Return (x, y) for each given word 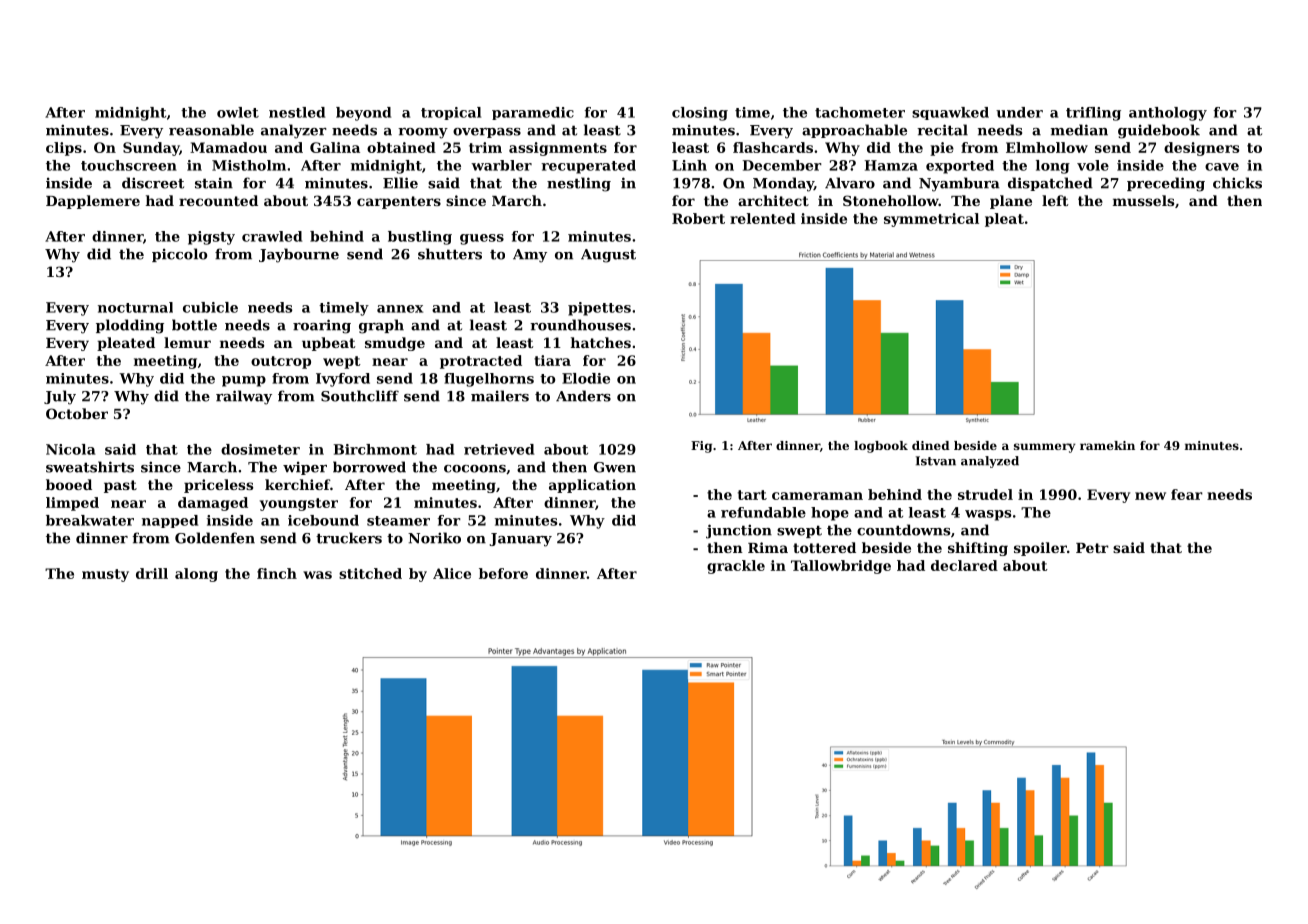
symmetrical (931, 220)
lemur (187, 342)
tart (752, 495)
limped (72, 504)
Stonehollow (891, 200)
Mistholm (249, 165)
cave (1222, 167)
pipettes (599, 309)
